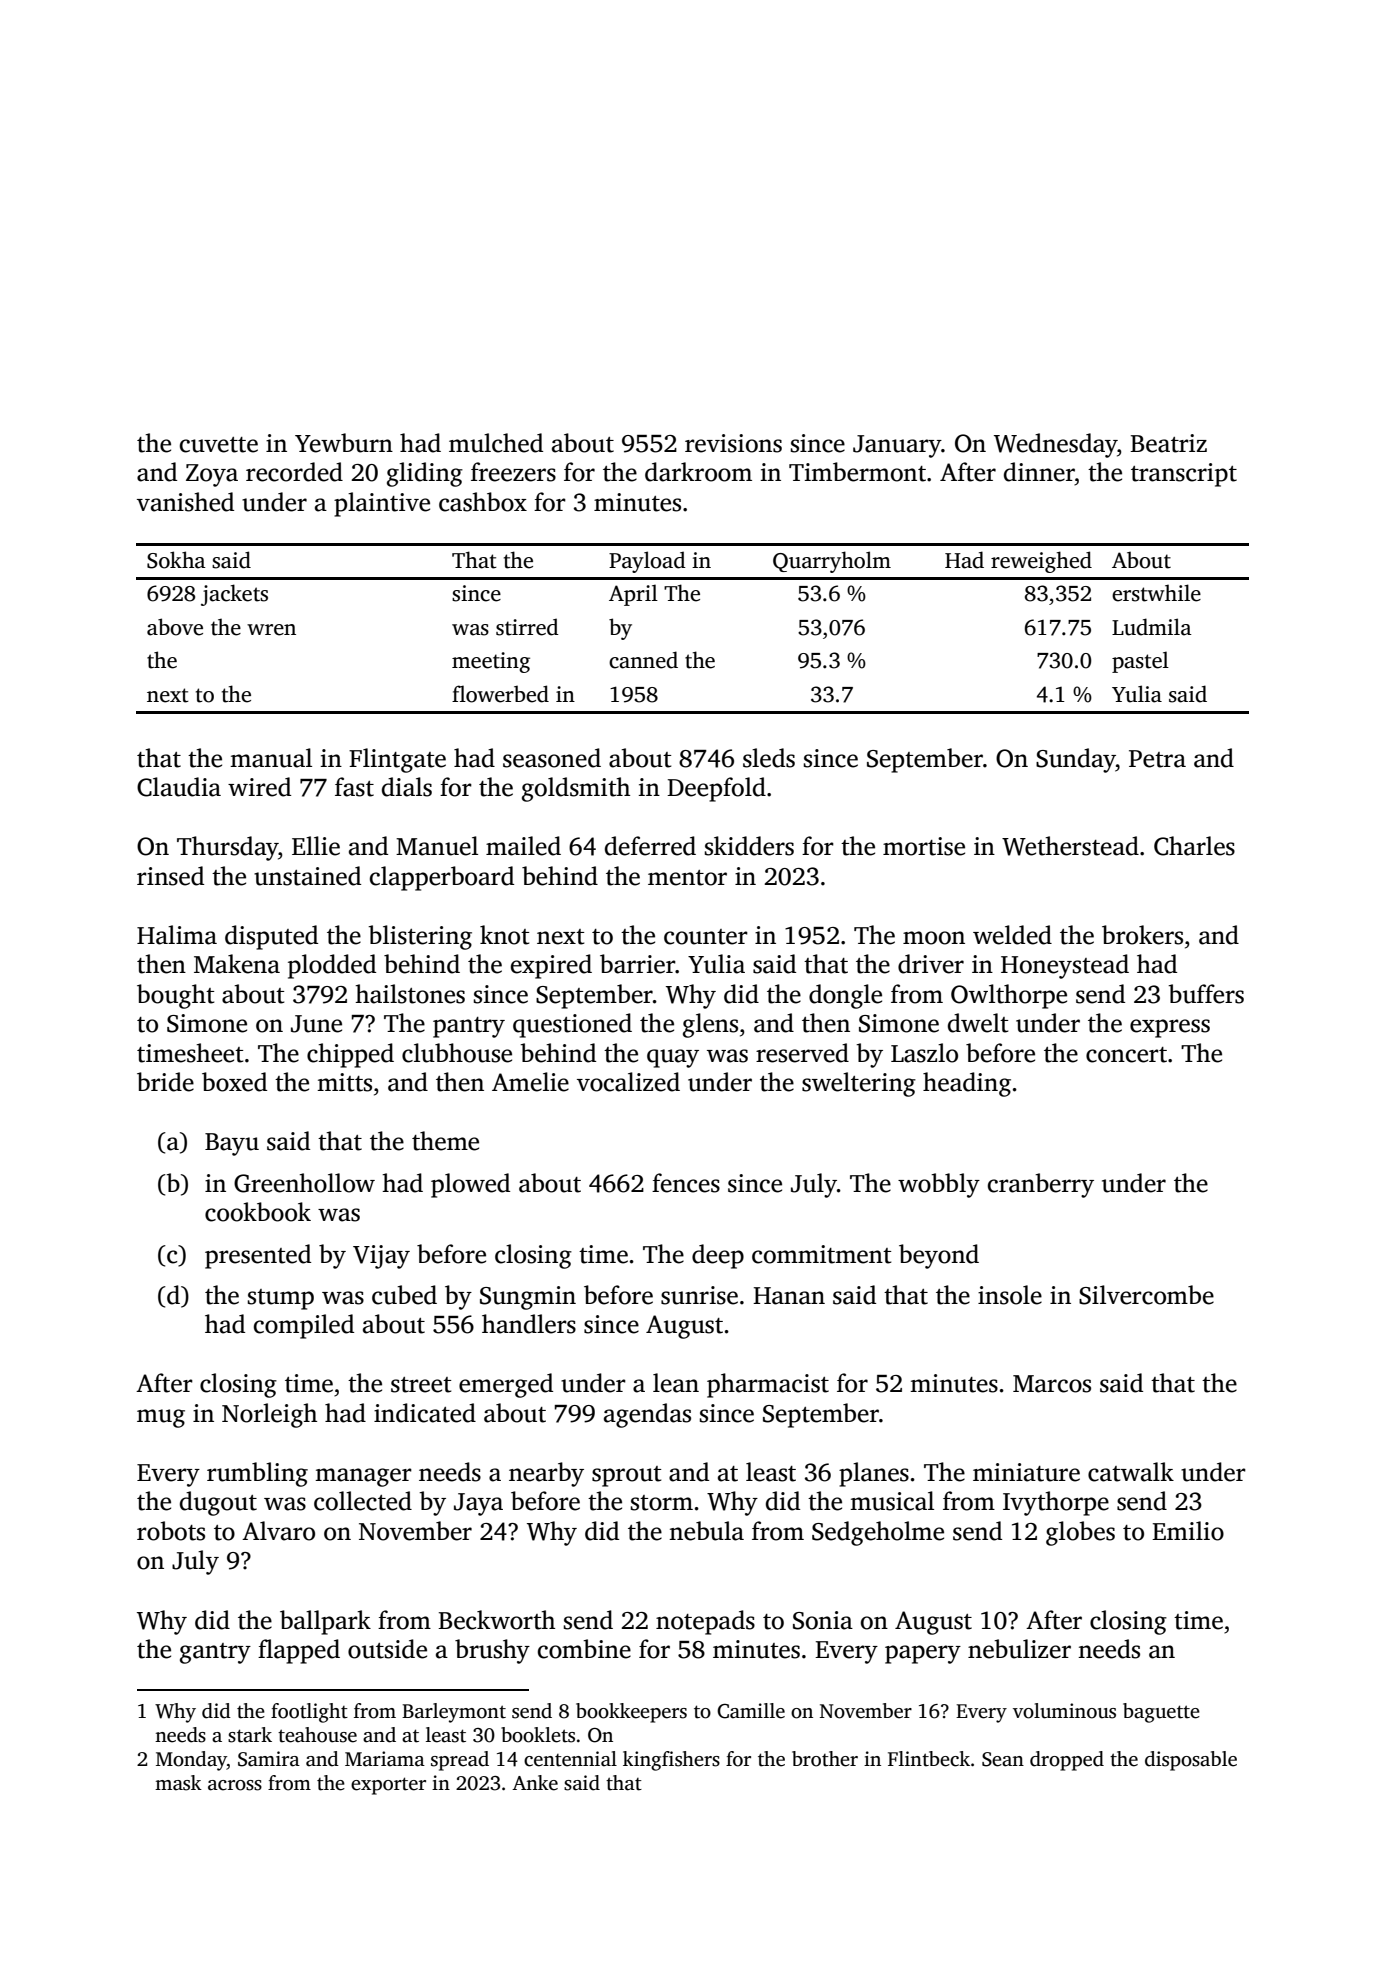  Describe the element at coordinates (546, 1474) in the screenshot. I see `nearby` at that location.
